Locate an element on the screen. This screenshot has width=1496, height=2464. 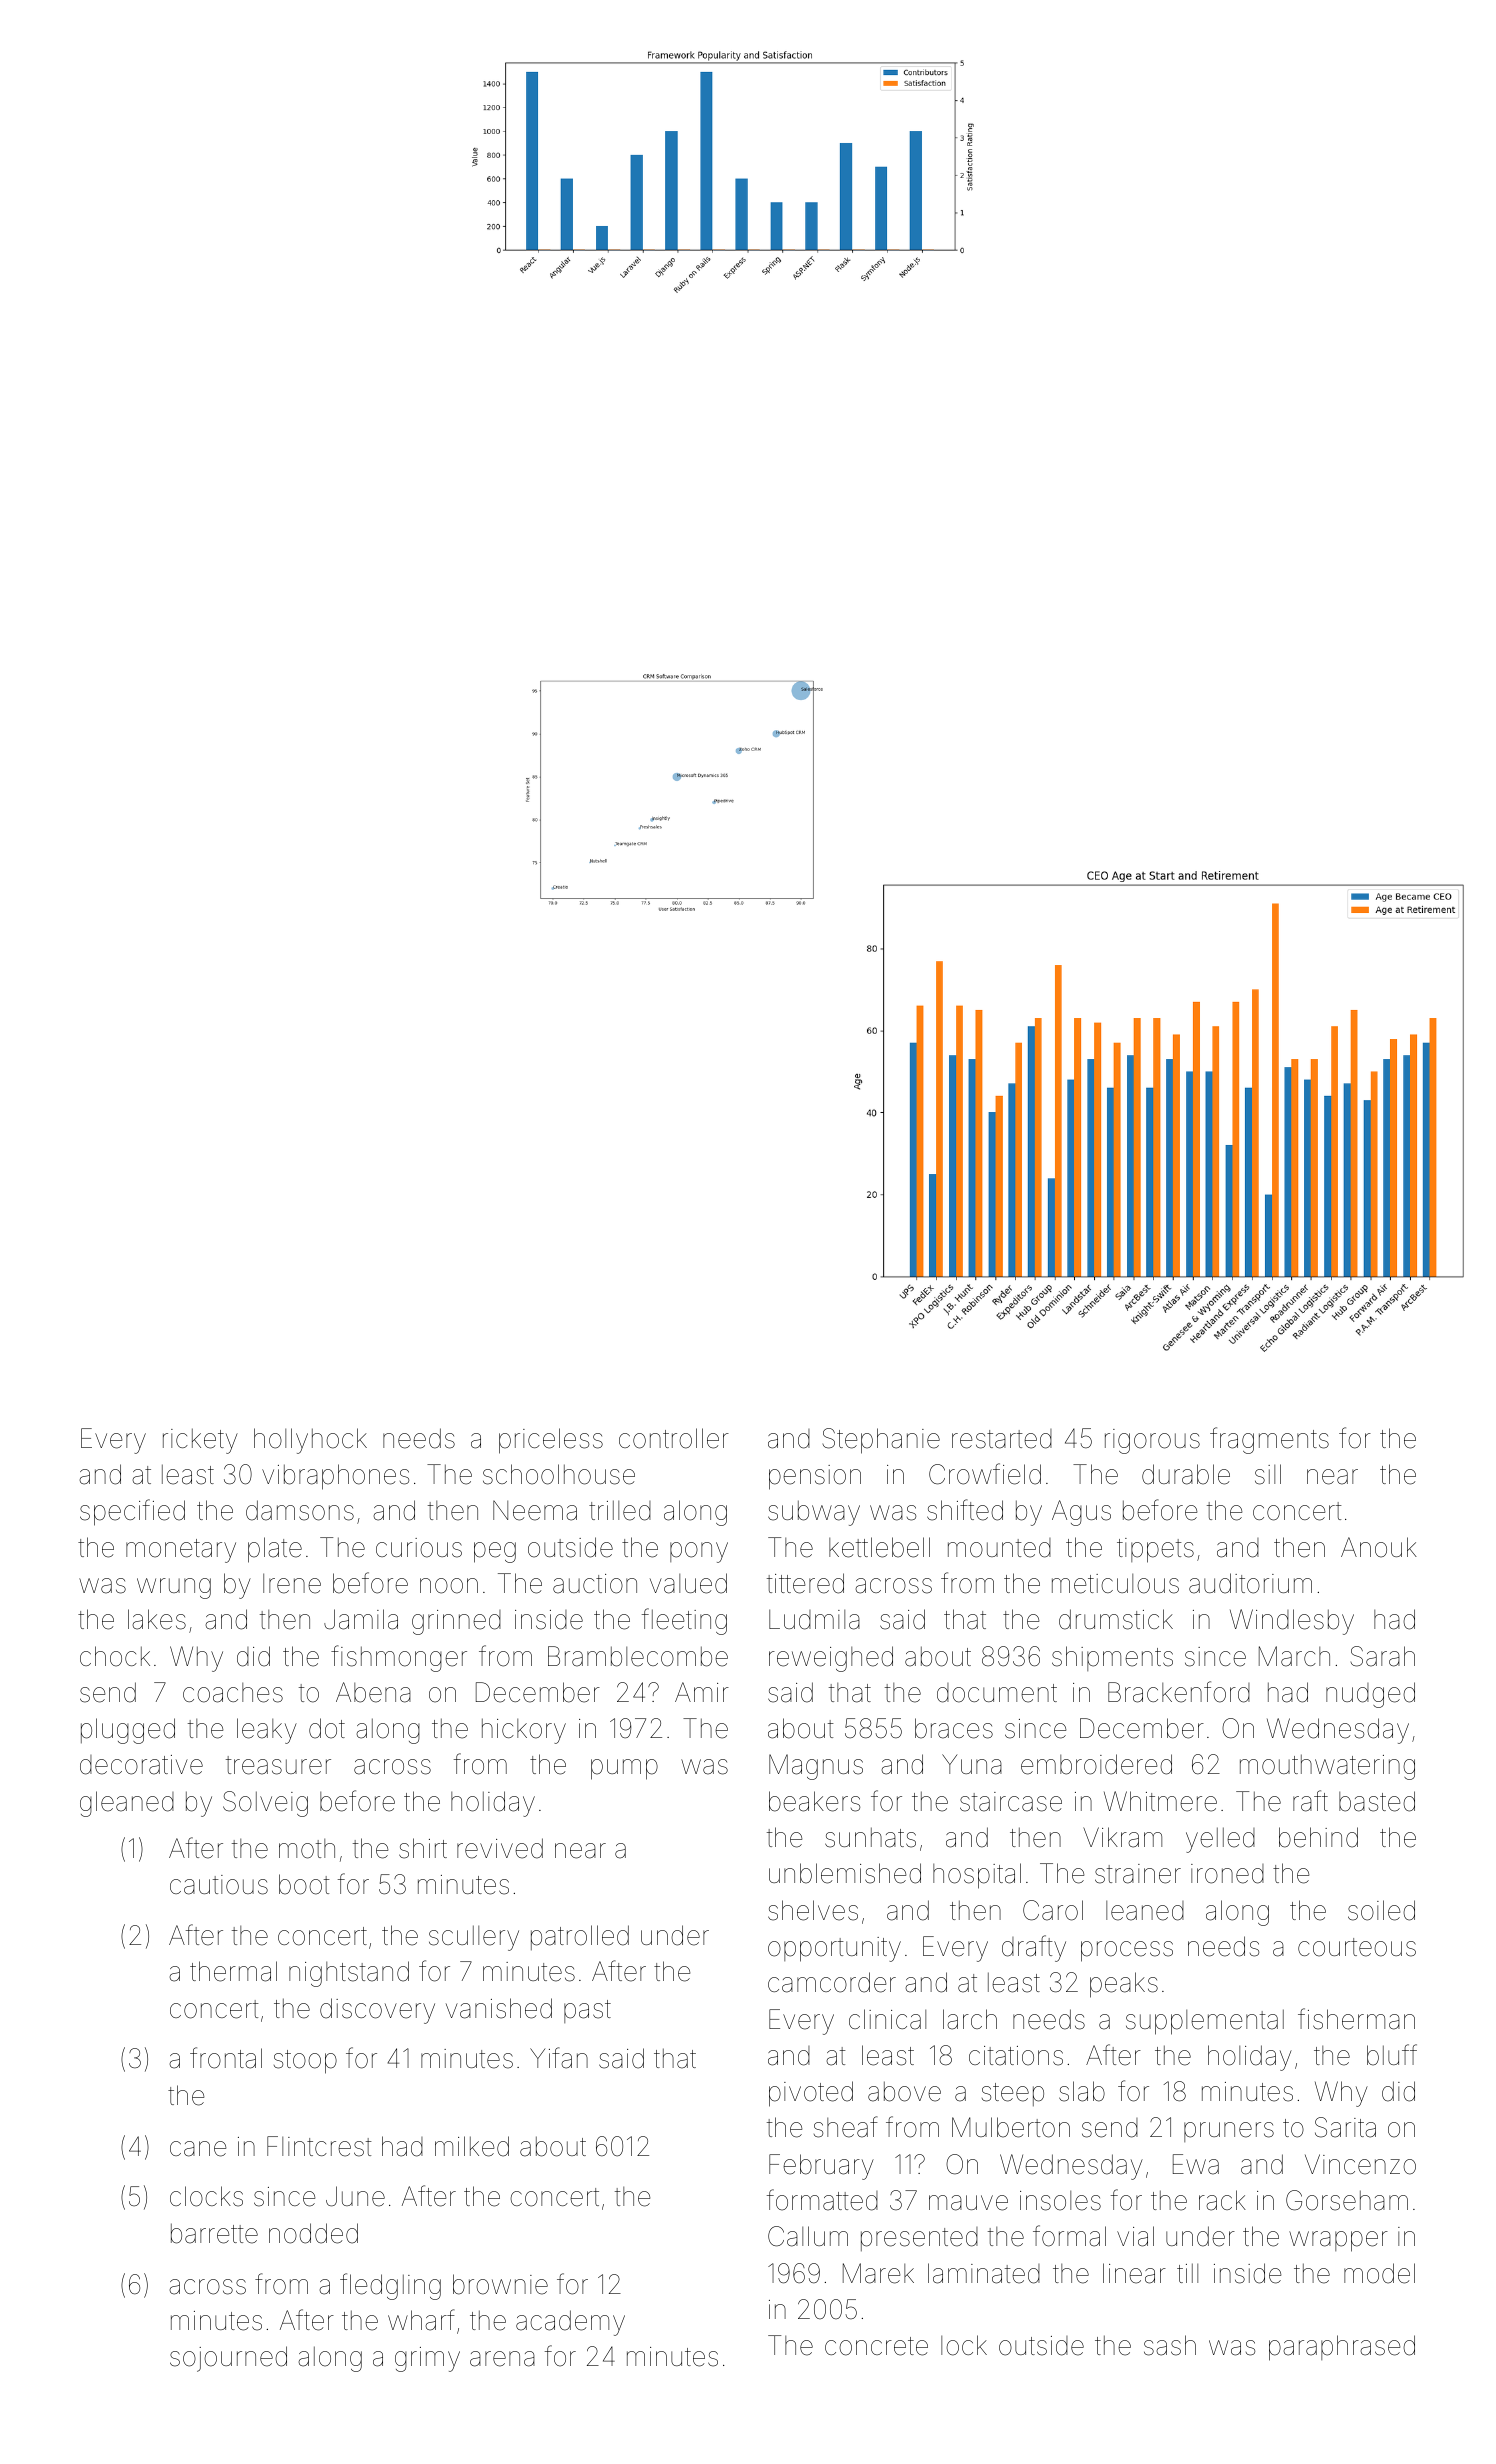
patrolled is located at coordinates (580, 1937).
